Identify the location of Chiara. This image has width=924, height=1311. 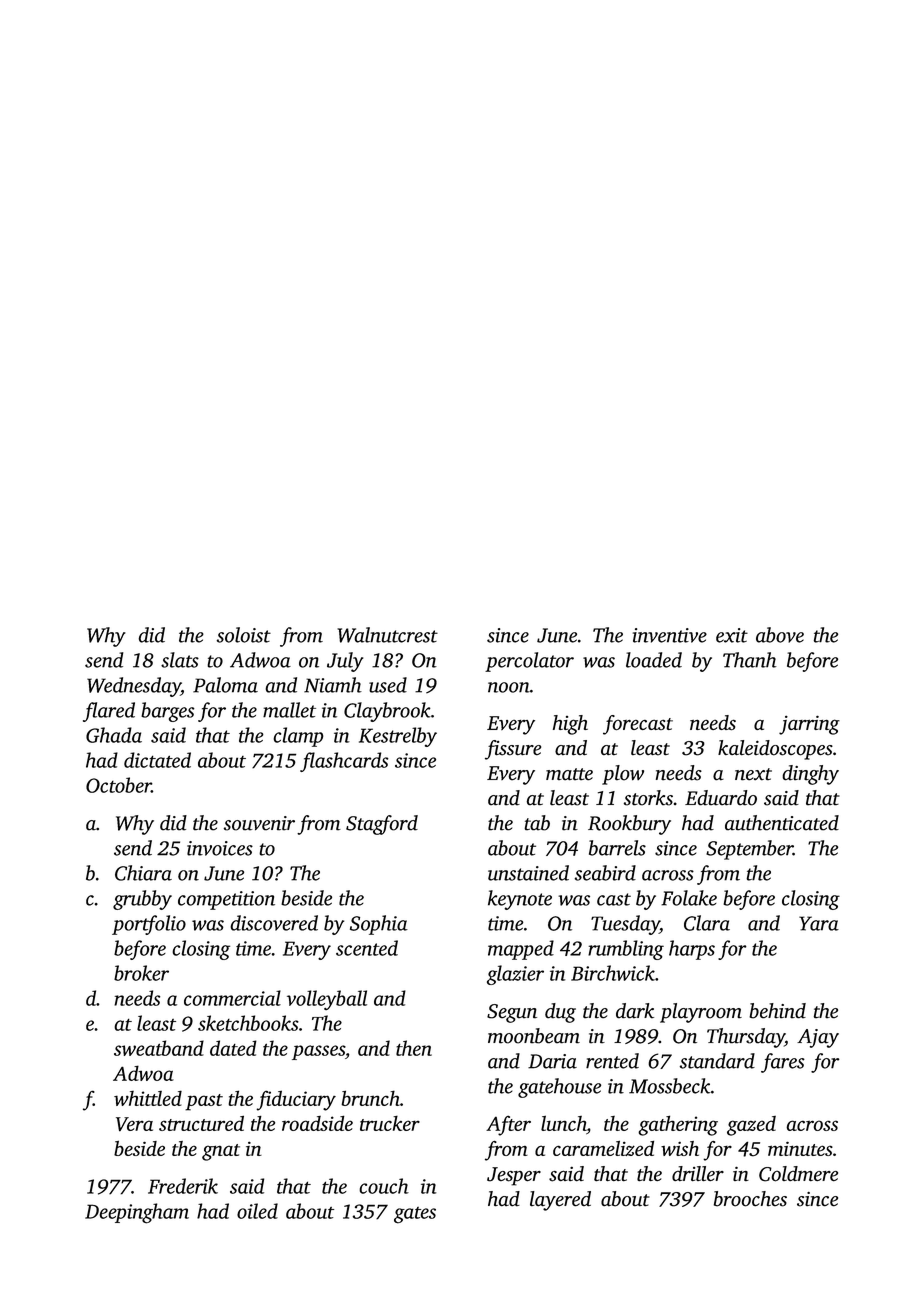
(143, 873).
